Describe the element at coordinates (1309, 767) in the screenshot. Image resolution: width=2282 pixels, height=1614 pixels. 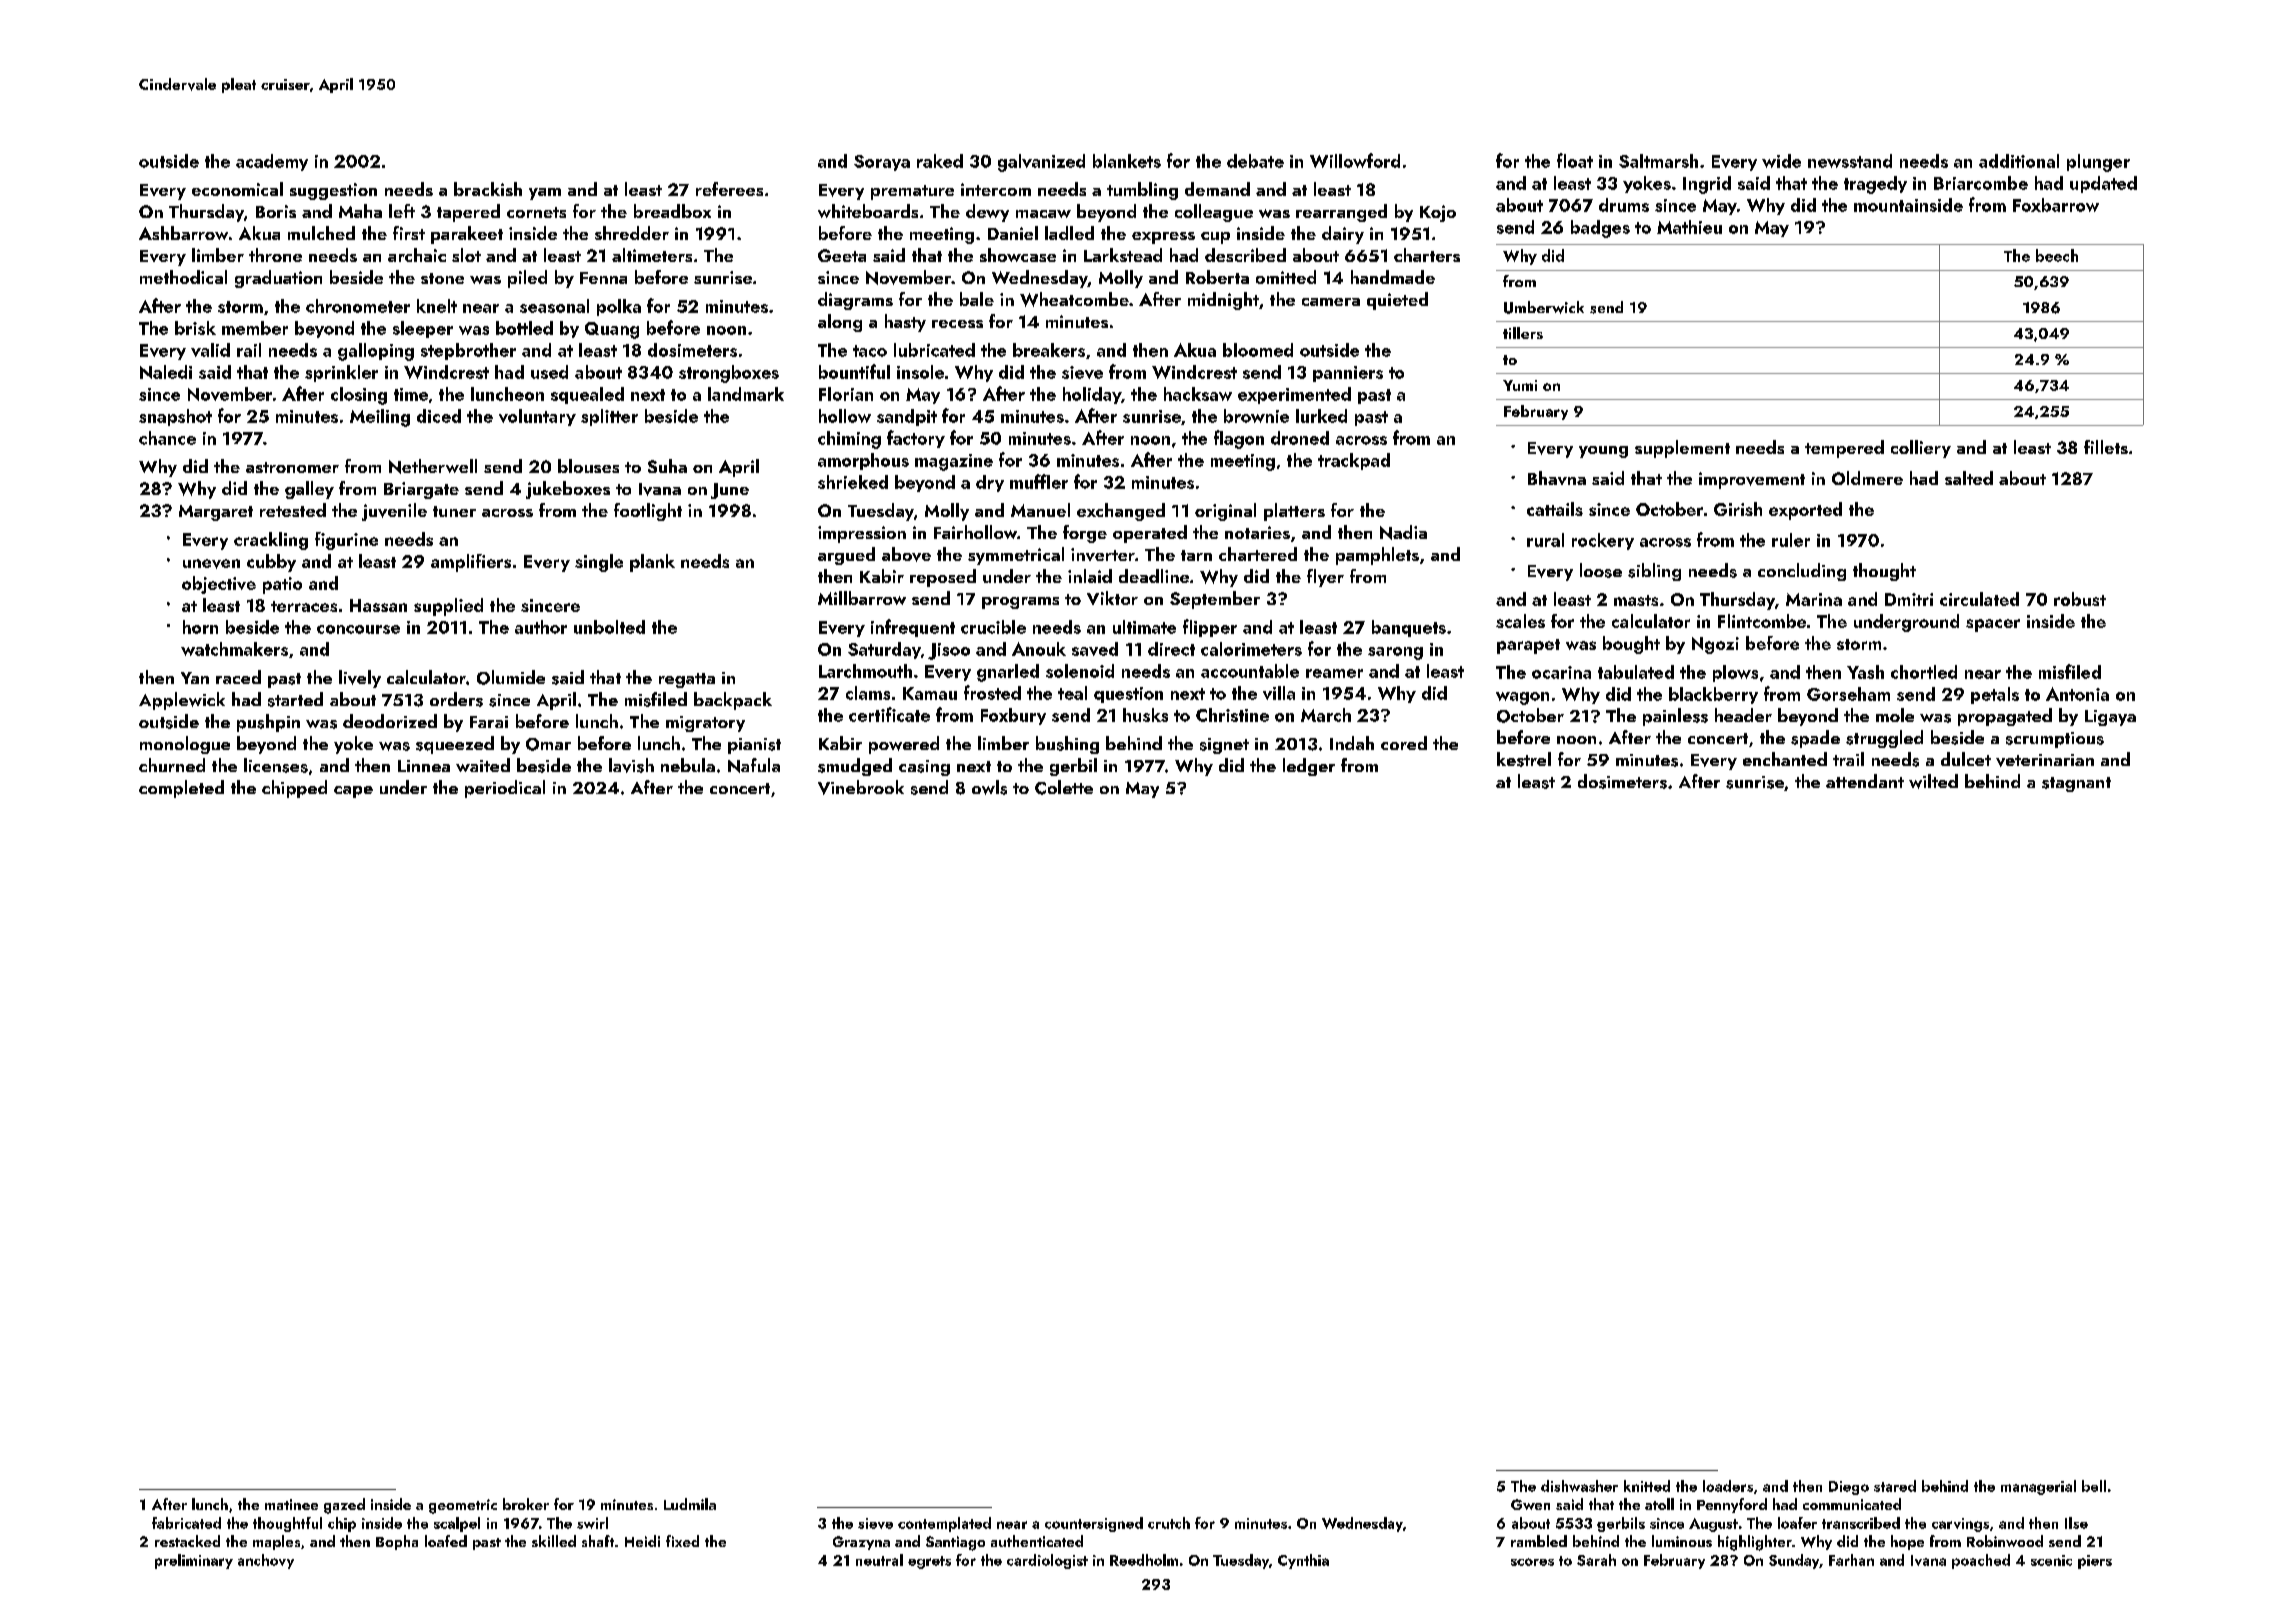
I see `ledger` at that location.
